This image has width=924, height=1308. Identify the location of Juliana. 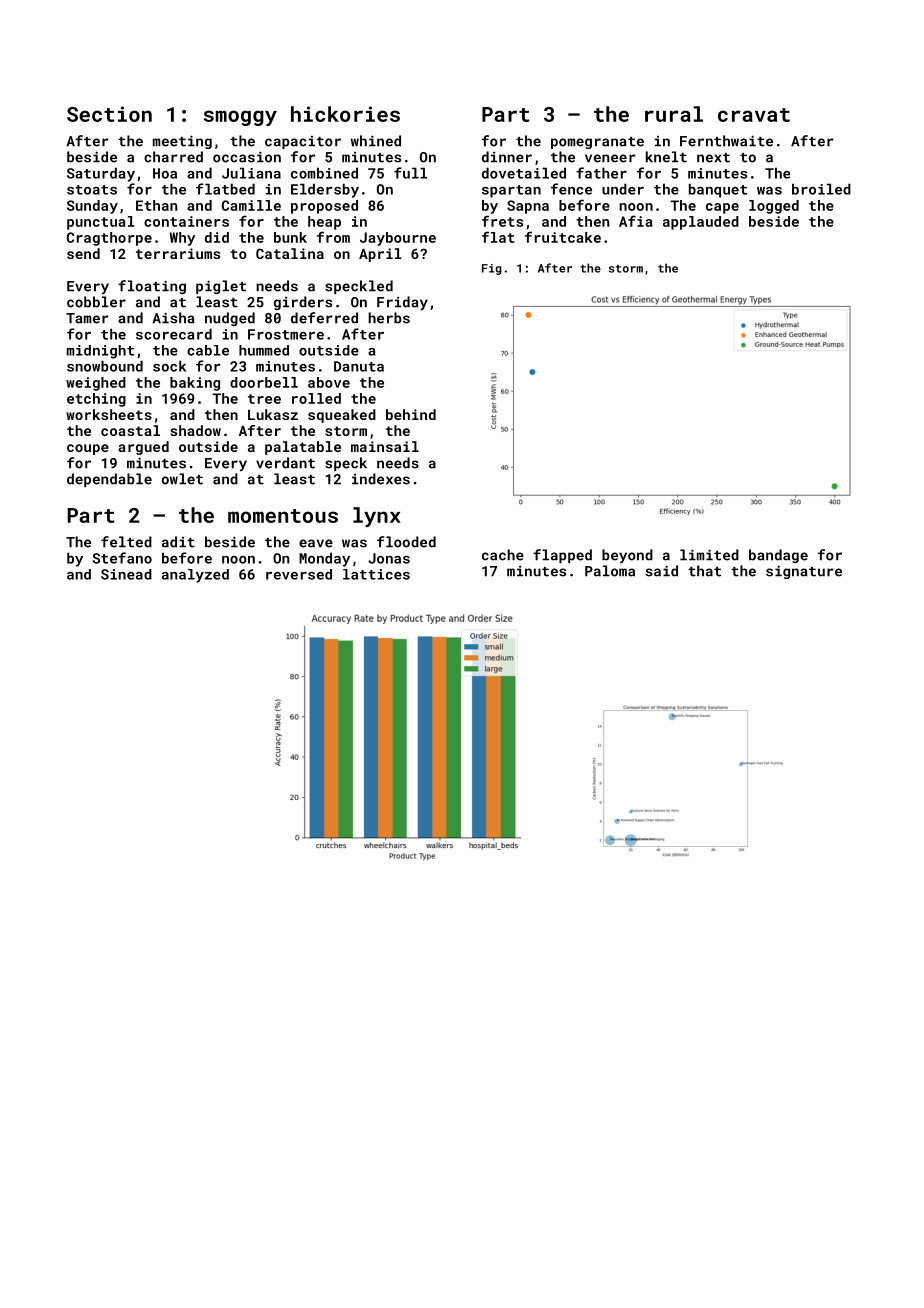
(251, 173).
